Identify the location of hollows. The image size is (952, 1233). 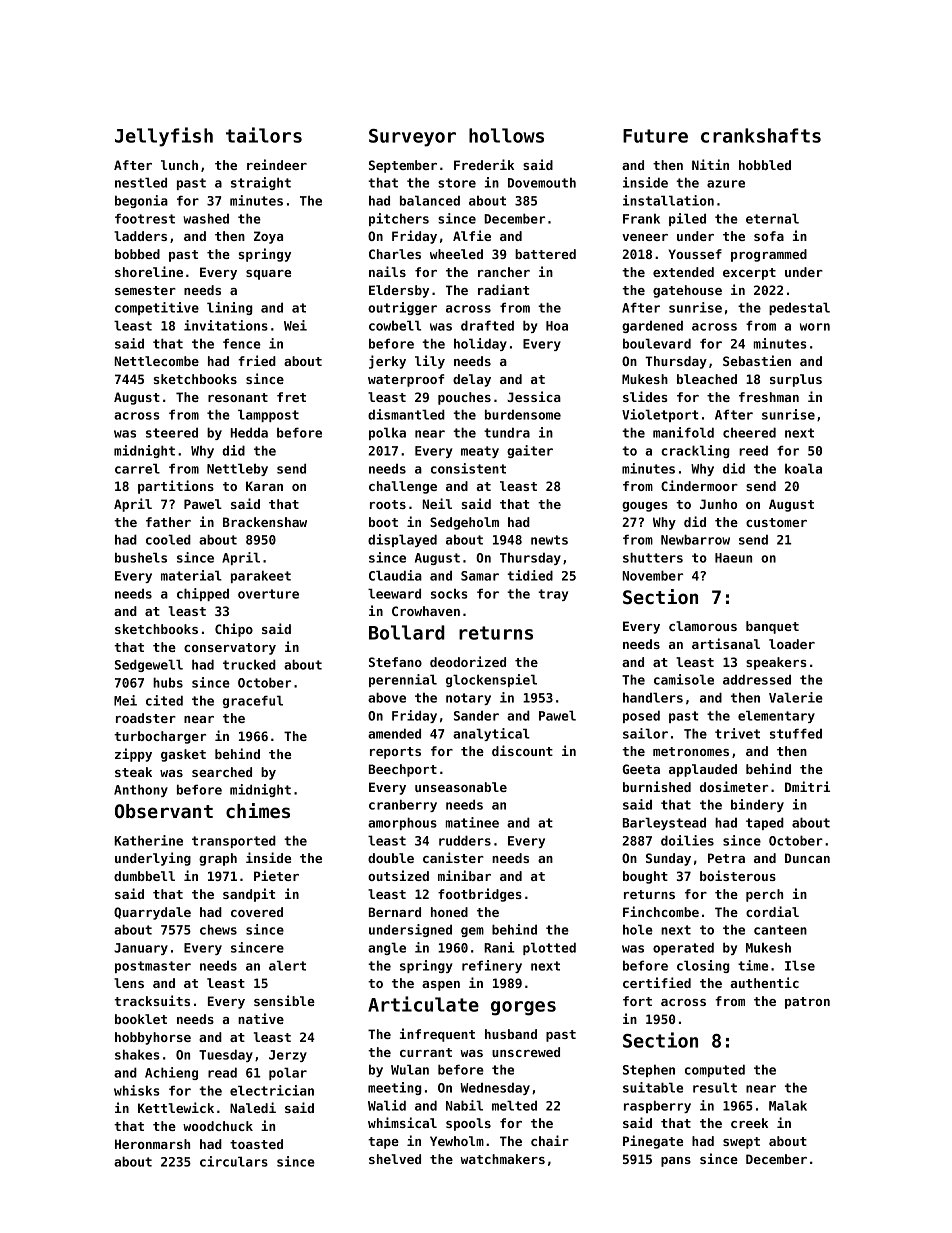
(506, 135).
